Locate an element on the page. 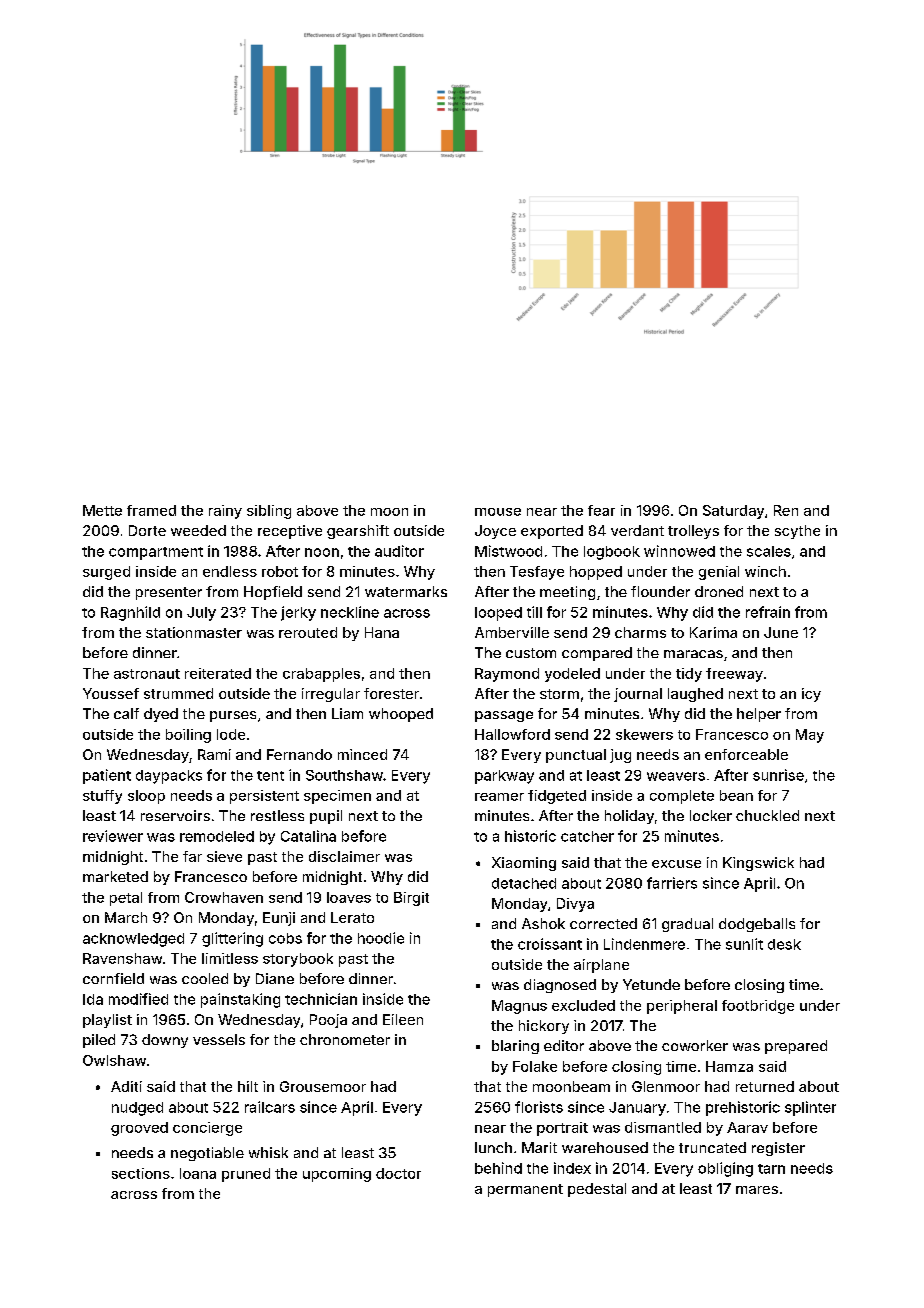 The height and width of the image is (1308, 924). hopped is located at coordinates (596, 573).
